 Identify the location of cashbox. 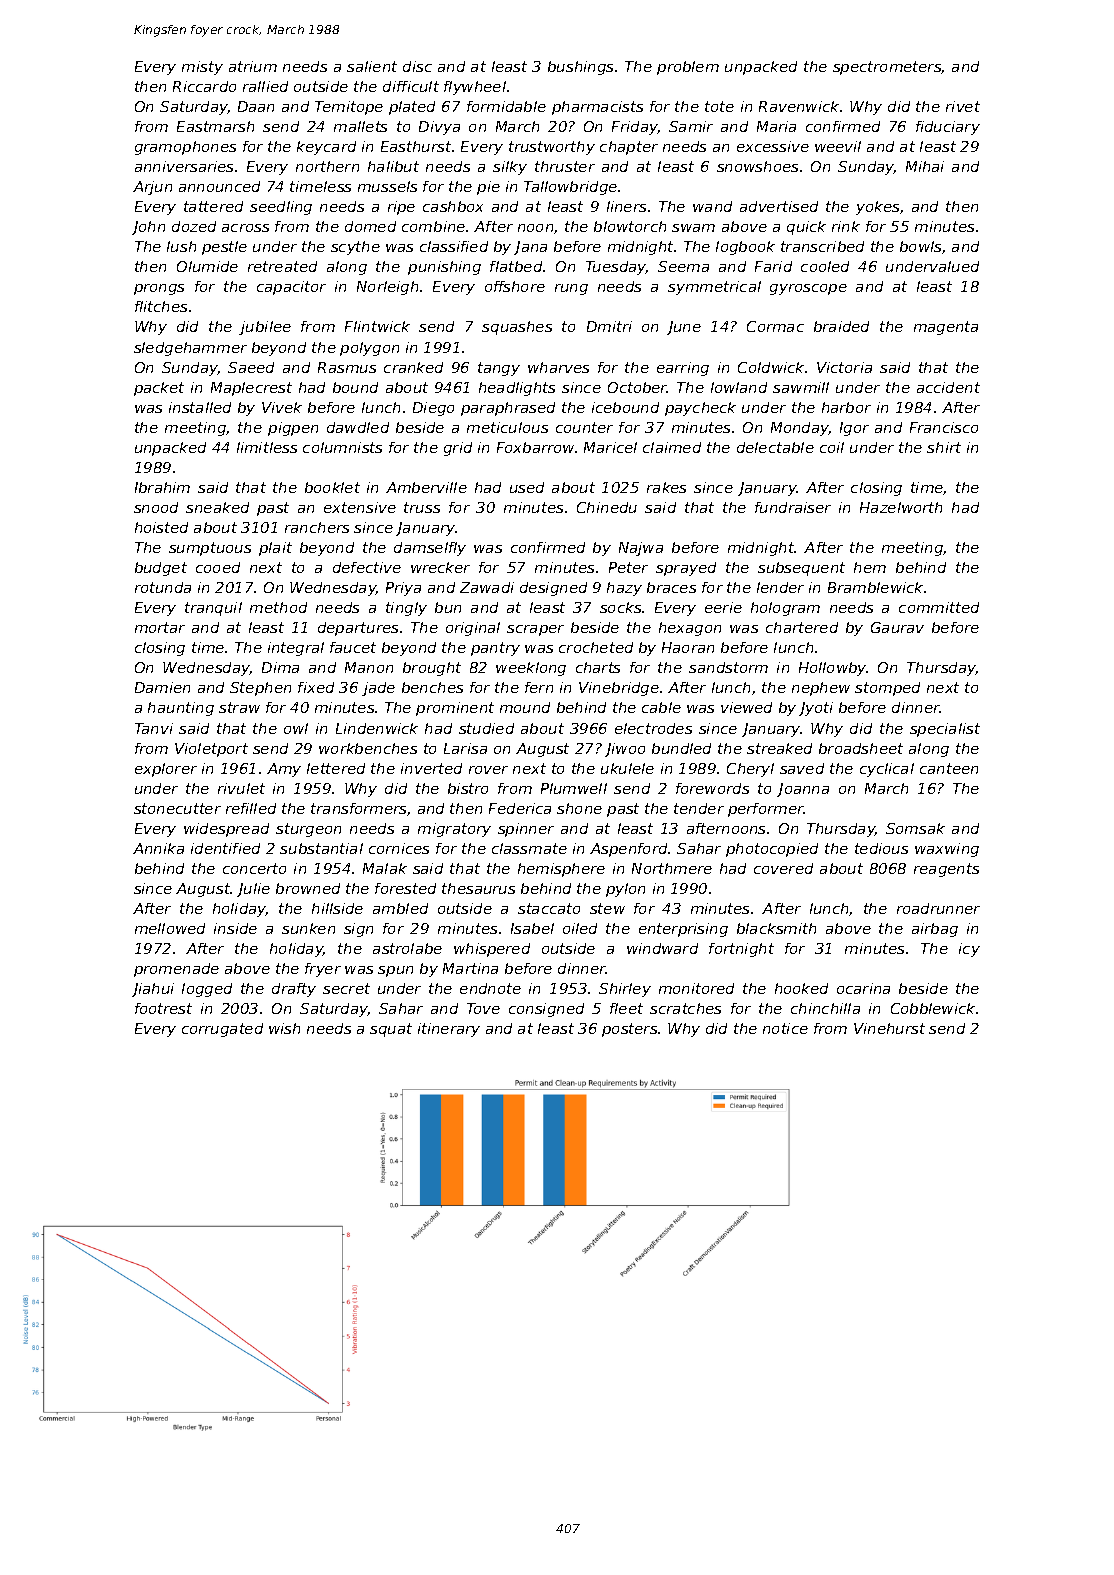
(453, 206).
